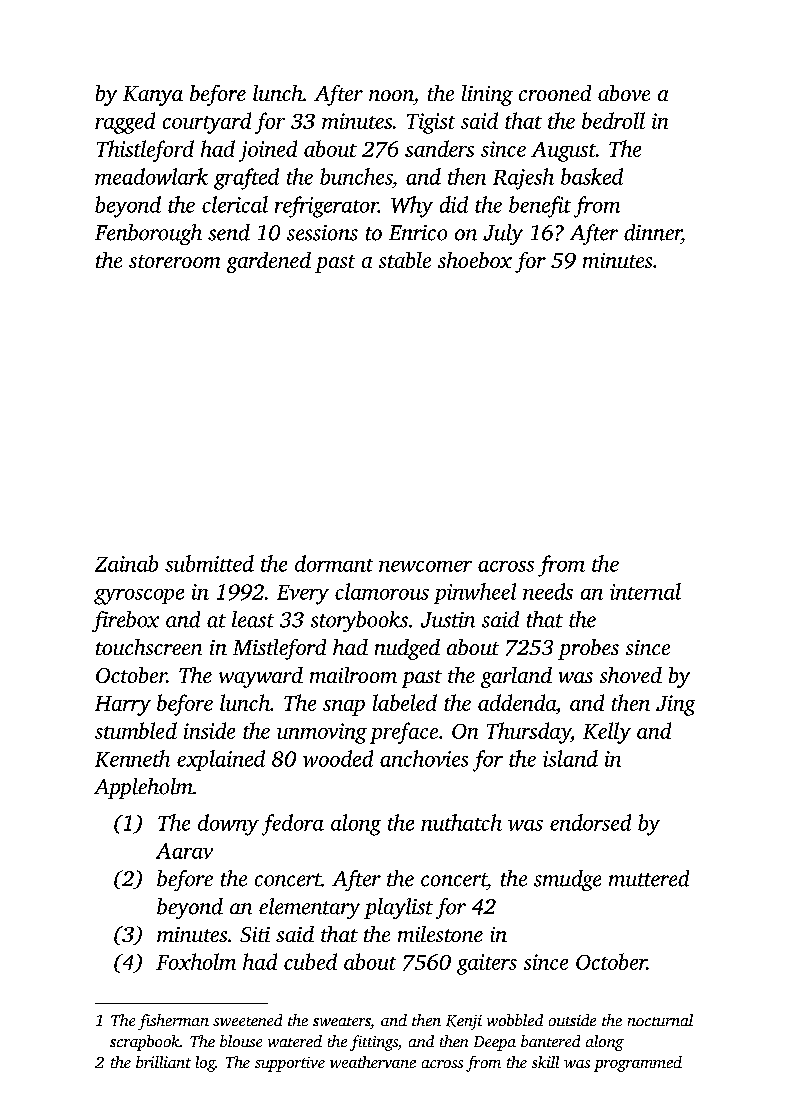 The width and height of the document is (790, 1120). I want to click on gyroscope, so click(139, 597).
